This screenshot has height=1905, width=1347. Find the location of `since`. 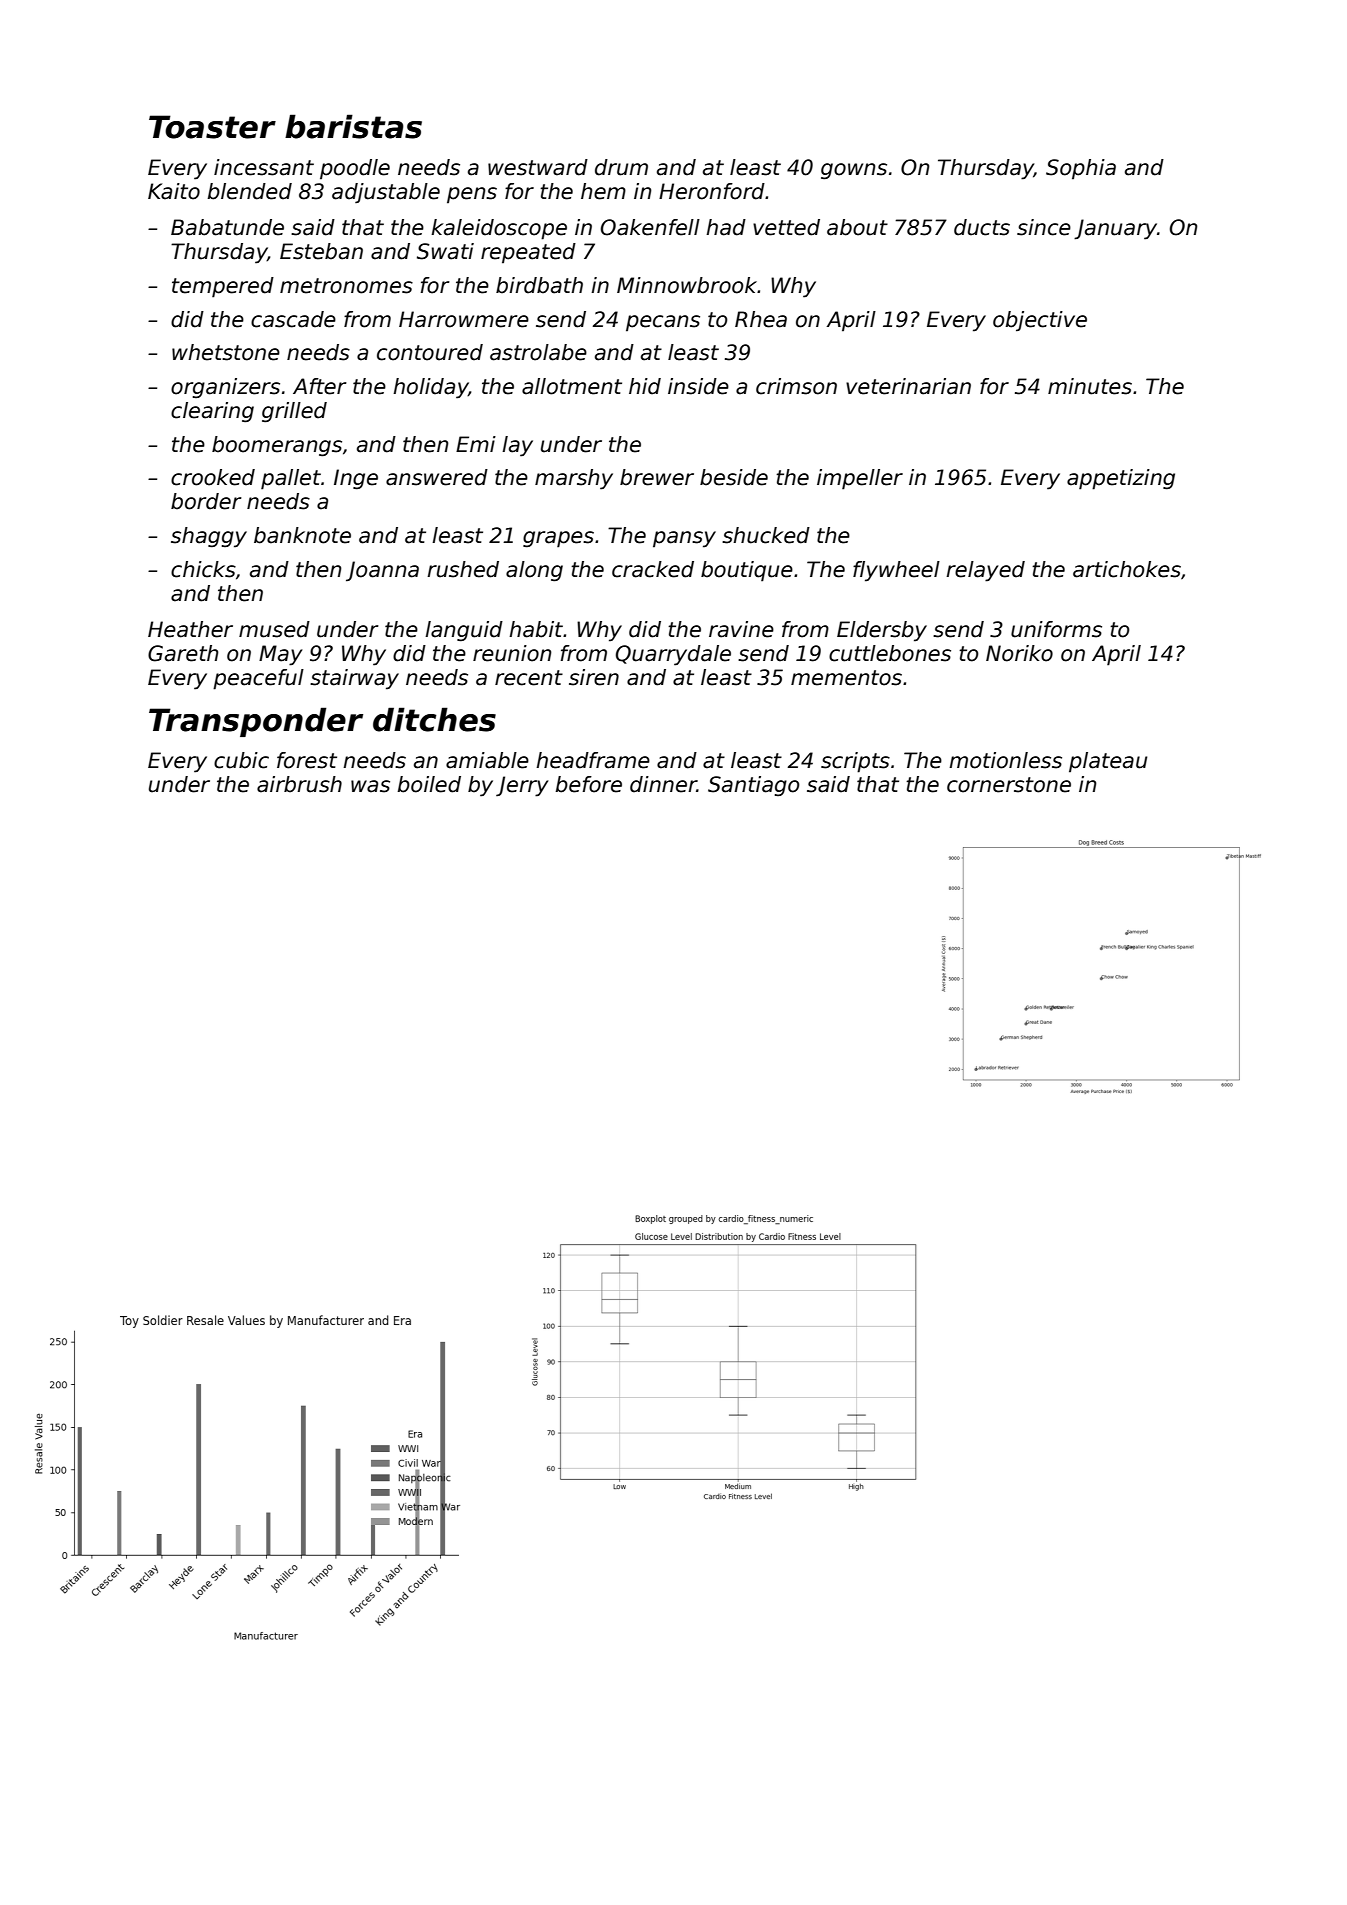

since is located at coordinates (1044, 227).
